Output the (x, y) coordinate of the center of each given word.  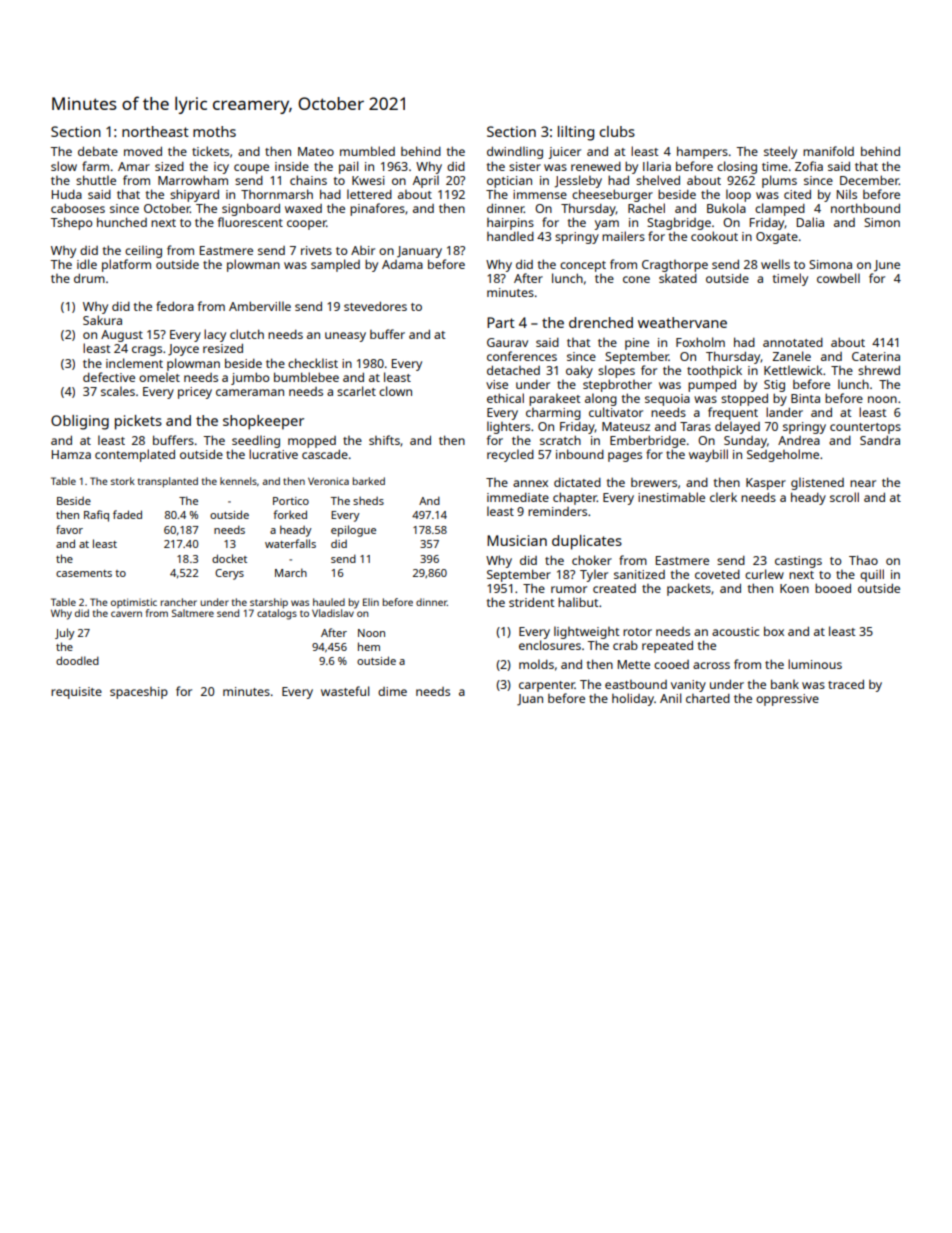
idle (87, 264)
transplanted (168, 482)
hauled (329, 602)
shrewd (879, 370)
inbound (580, 454)
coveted (717, 574)
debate (98, 151)
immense (540, 194)
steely (780, 152)
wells (775, 264)
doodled (77, 660)
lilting (576, 133)
